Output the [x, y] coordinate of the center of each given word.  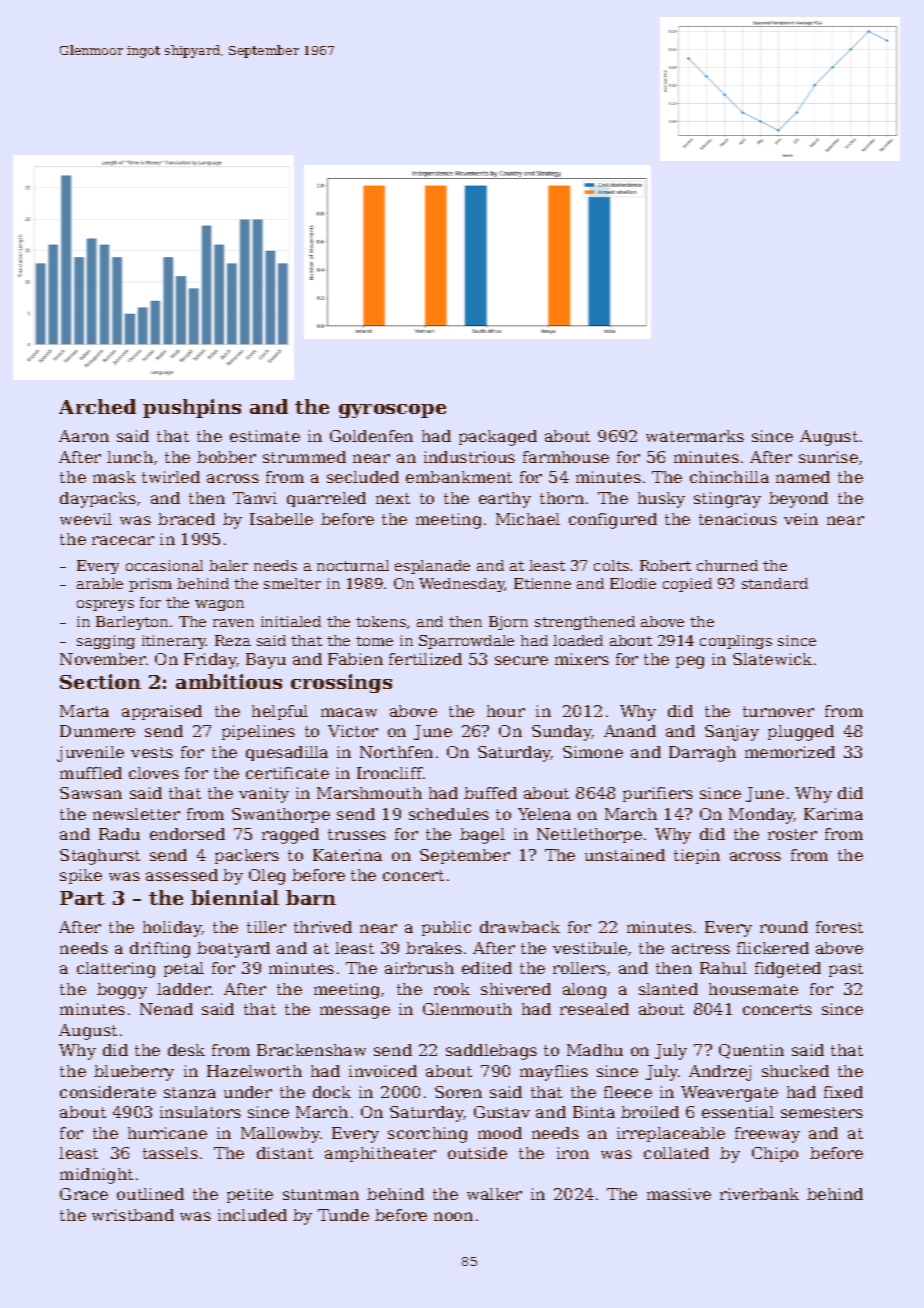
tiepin [697, 856]
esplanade [432, 567]
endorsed [187, 834]
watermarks [695, 436]
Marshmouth [369, 793]
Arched [97, 406]
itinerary [174, 642]
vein [801, 519]
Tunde [343, 1215]
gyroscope [392, 411]
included [252, 1215]
